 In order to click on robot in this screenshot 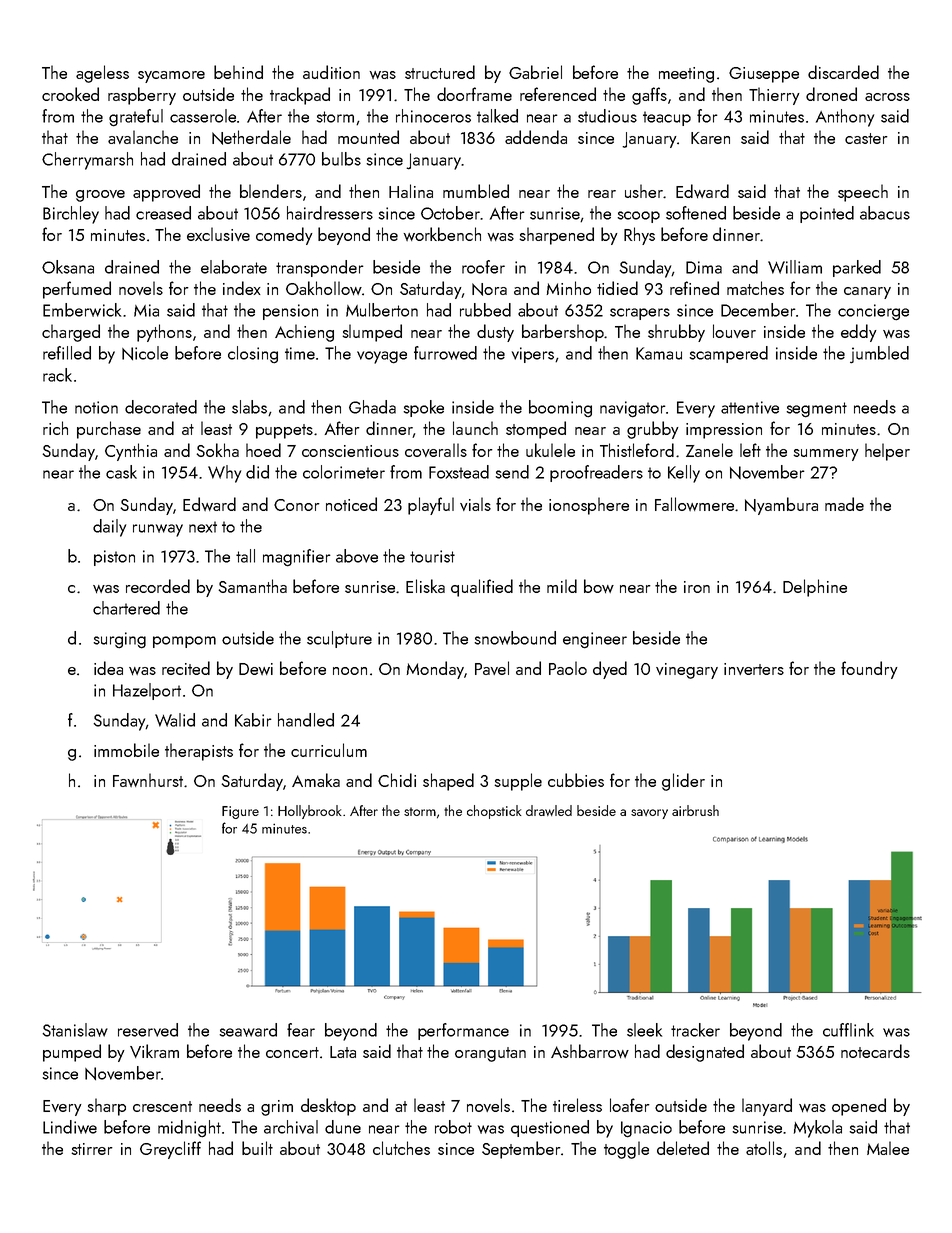, I will do `click(453, 1127)`.
